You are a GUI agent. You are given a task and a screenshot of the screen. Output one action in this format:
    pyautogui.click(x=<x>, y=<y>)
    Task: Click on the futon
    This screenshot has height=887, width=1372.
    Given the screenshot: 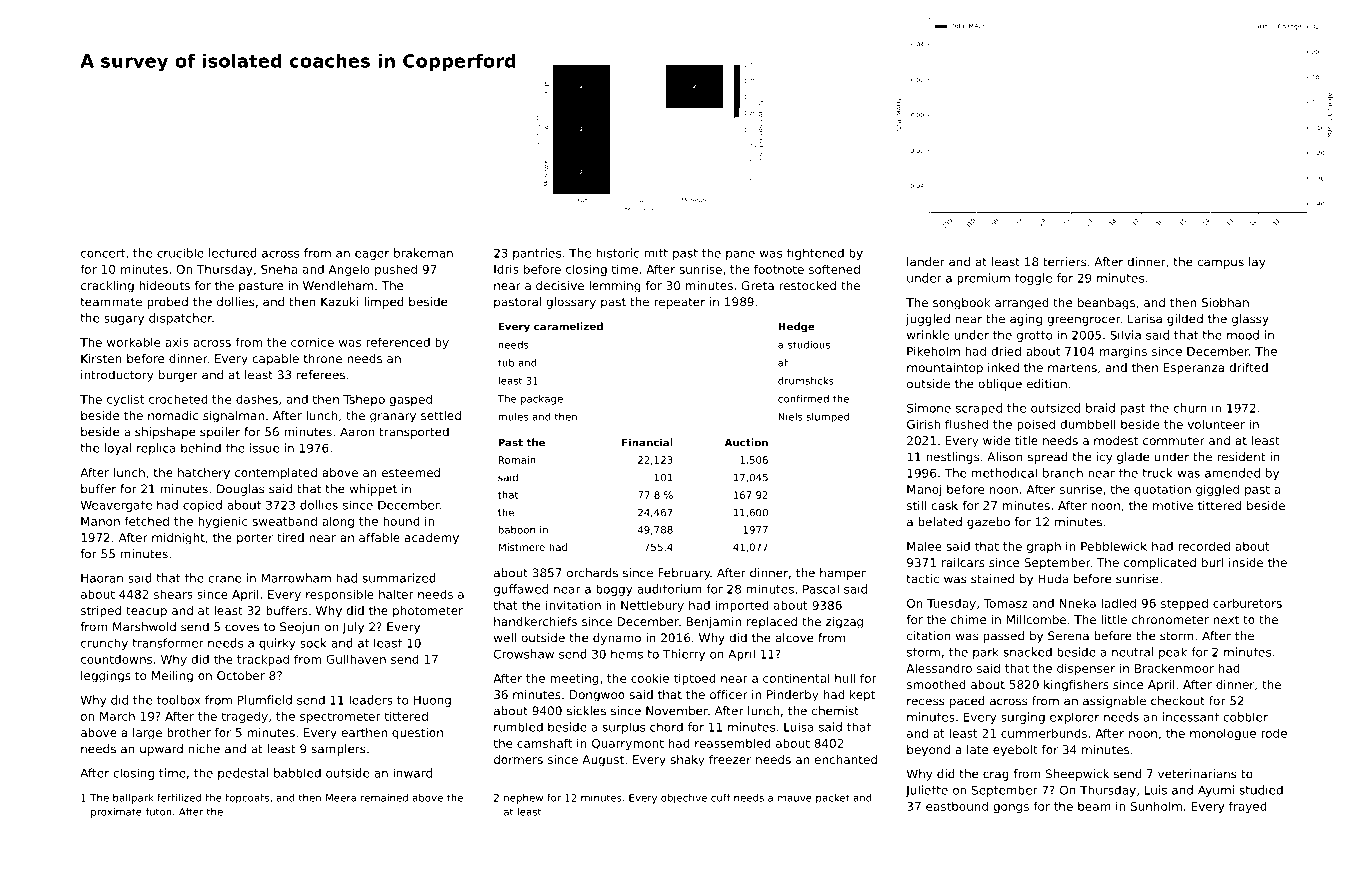 What is the action you would take?
    pyautogui.click(x=159, y=811)
